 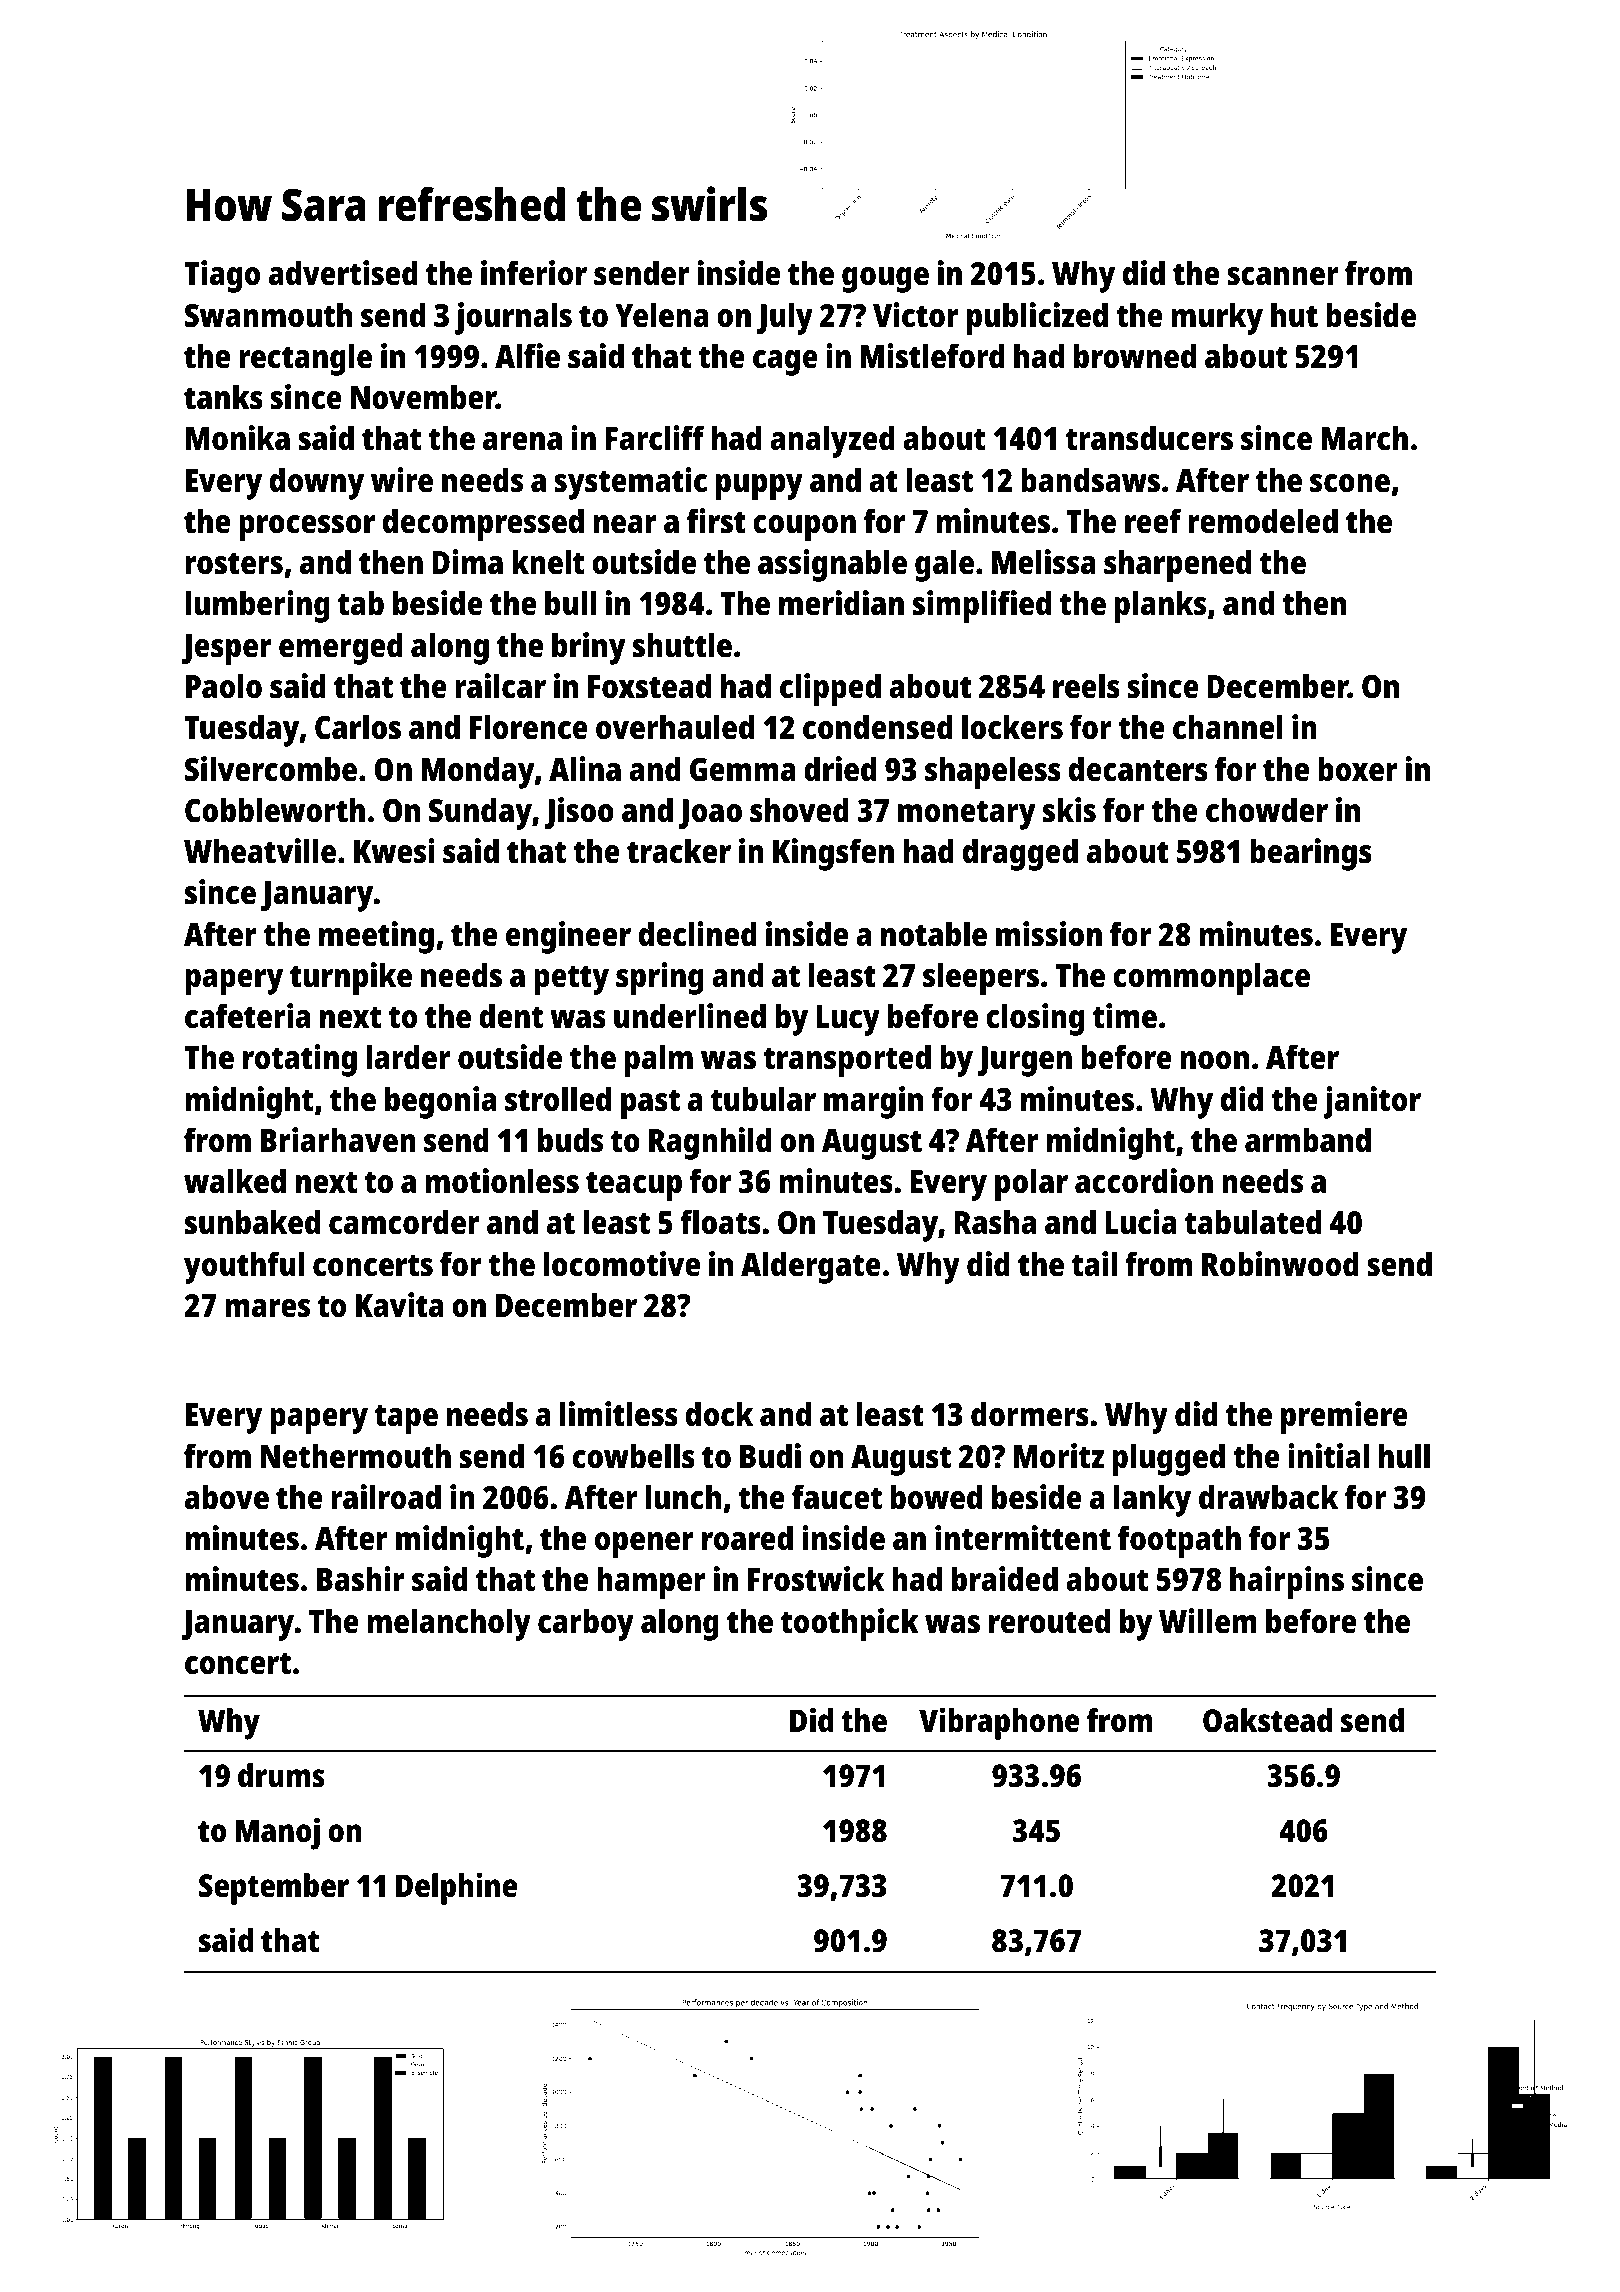 I want to click on janitor, so click(x=1372, y=1102).
